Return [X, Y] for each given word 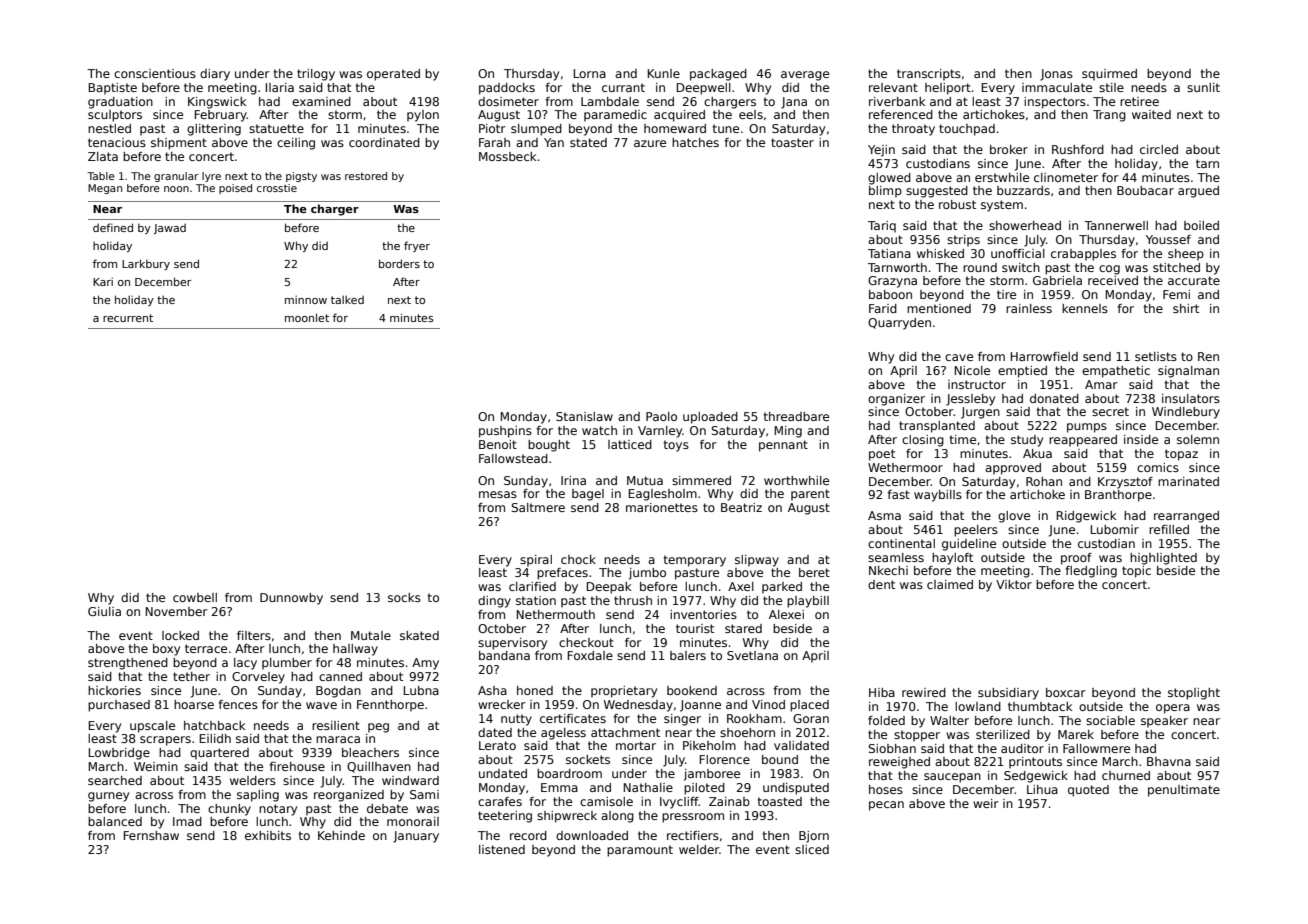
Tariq [882, 227]
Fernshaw [151, 835]
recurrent [128, 318]
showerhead [1025, 225]
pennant [783, 446]
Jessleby [970, 400]
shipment [179, 144]
